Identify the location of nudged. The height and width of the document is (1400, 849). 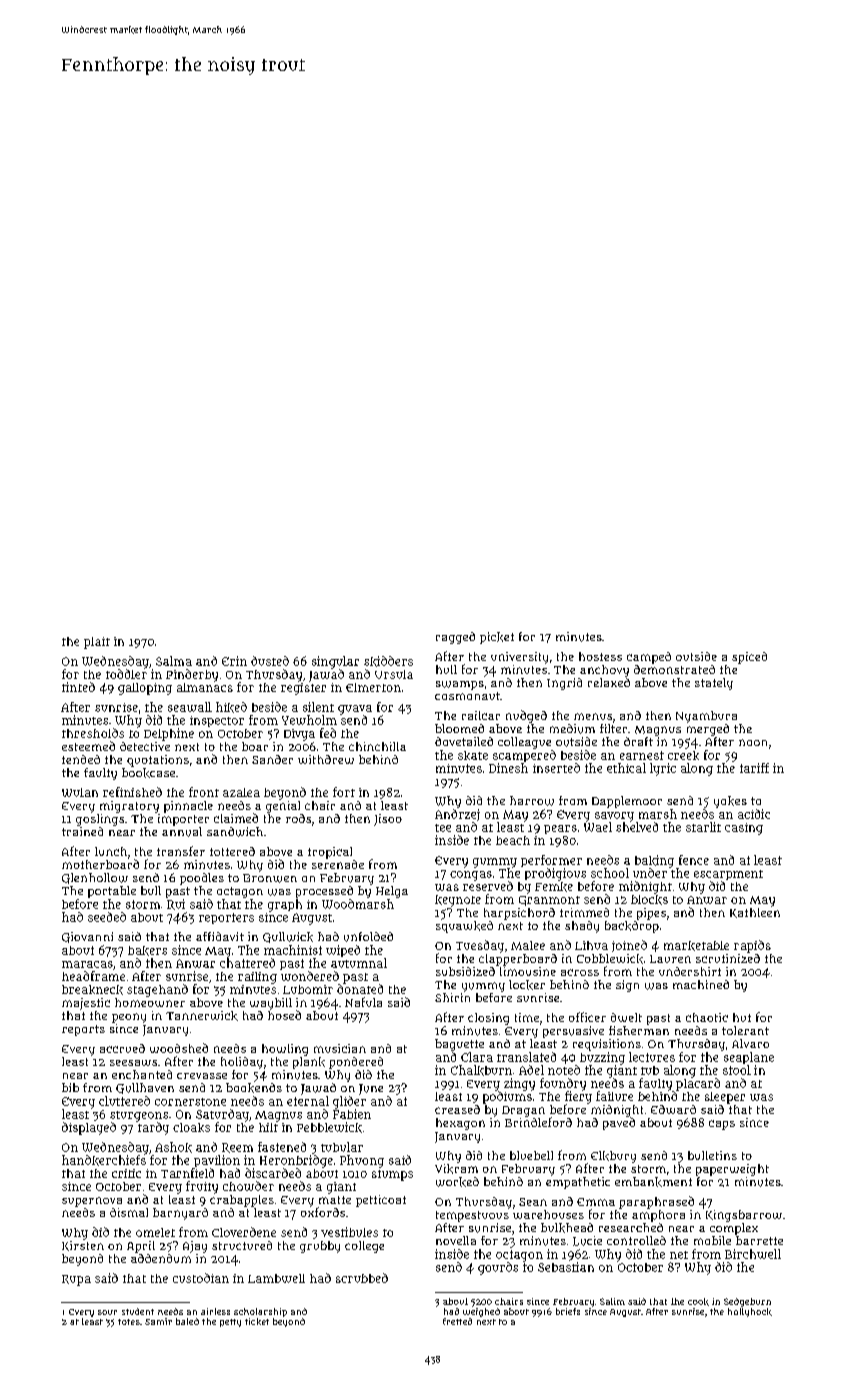
(526, 716).
